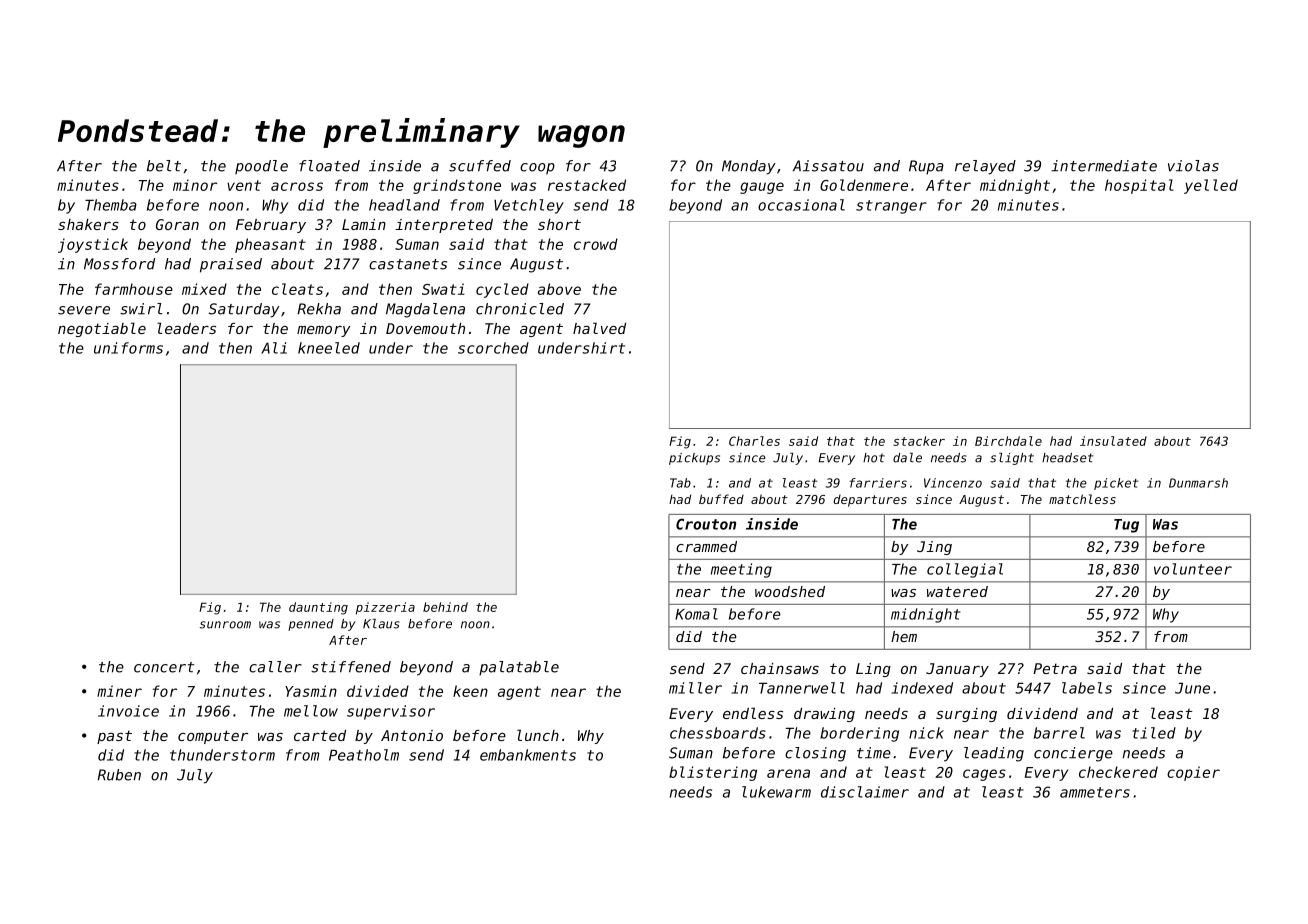  I want to click on Jing, so click(934, 548).
